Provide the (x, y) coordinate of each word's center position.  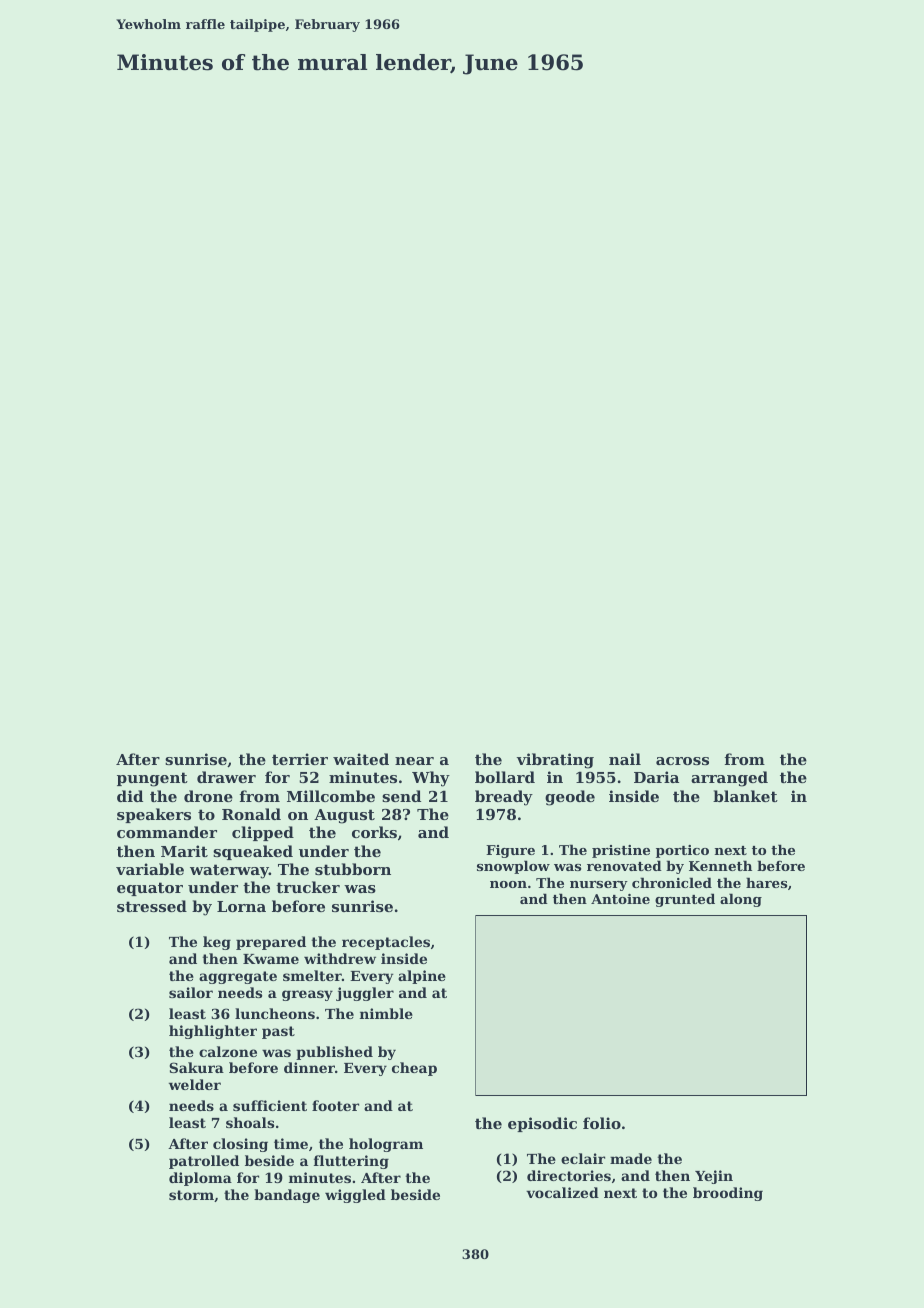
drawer (226, 777)
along (741, 900)
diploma (200, 1179)
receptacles (386, 943)
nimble (386, 1013)
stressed (152, 906)
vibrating (555, 761)
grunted (685, 900)
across (682, 761)
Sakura (196, 1067)
